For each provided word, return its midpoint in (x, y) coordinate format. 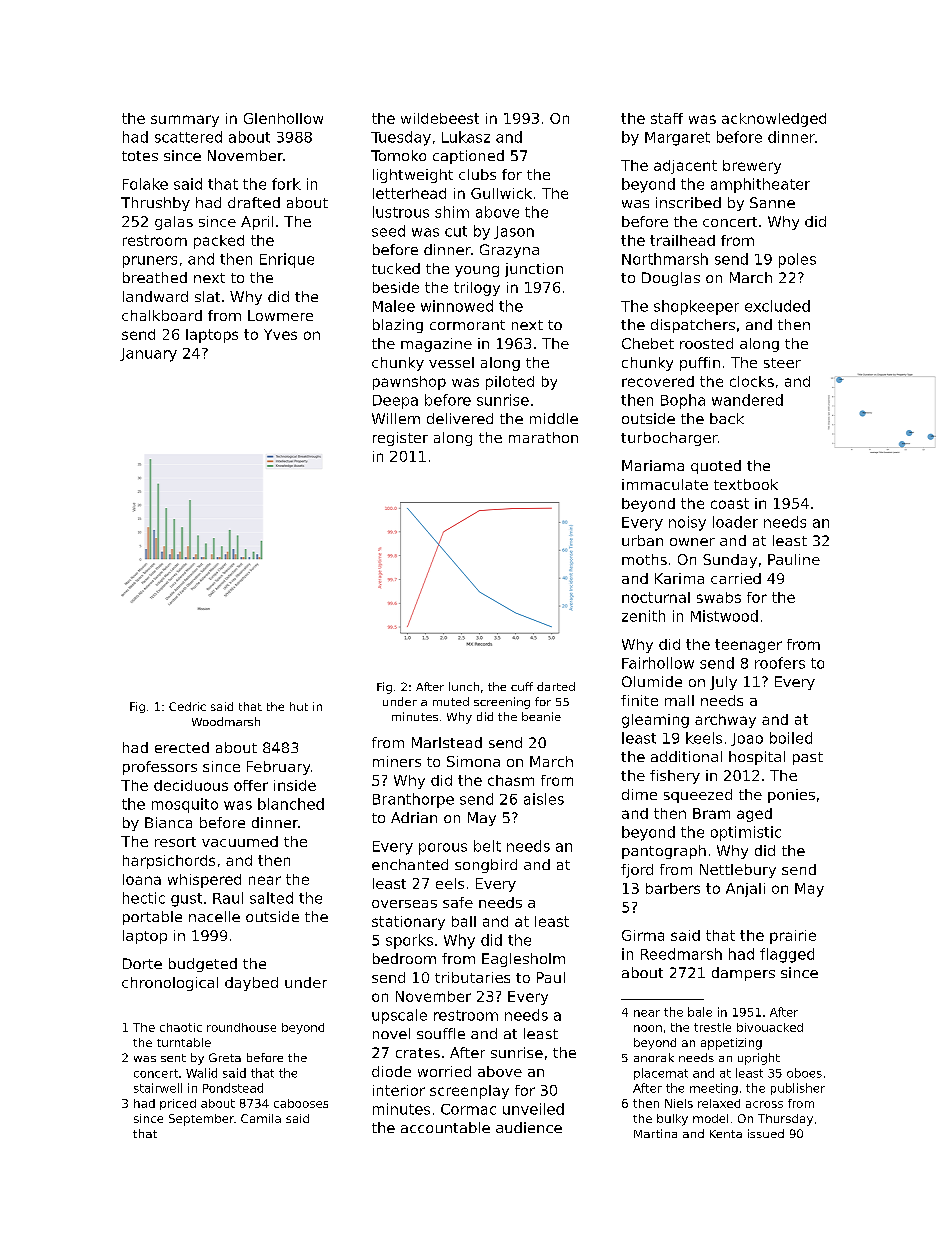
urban (642, 540)
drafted (254, 202)
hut (299, 706)
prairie (793, 937)
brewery (752, 167)
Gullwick (501, 193)
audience (529, 1127)
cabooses (301, 1103)
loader (735, 522)
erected (182, 747)
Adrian (414, 817)
